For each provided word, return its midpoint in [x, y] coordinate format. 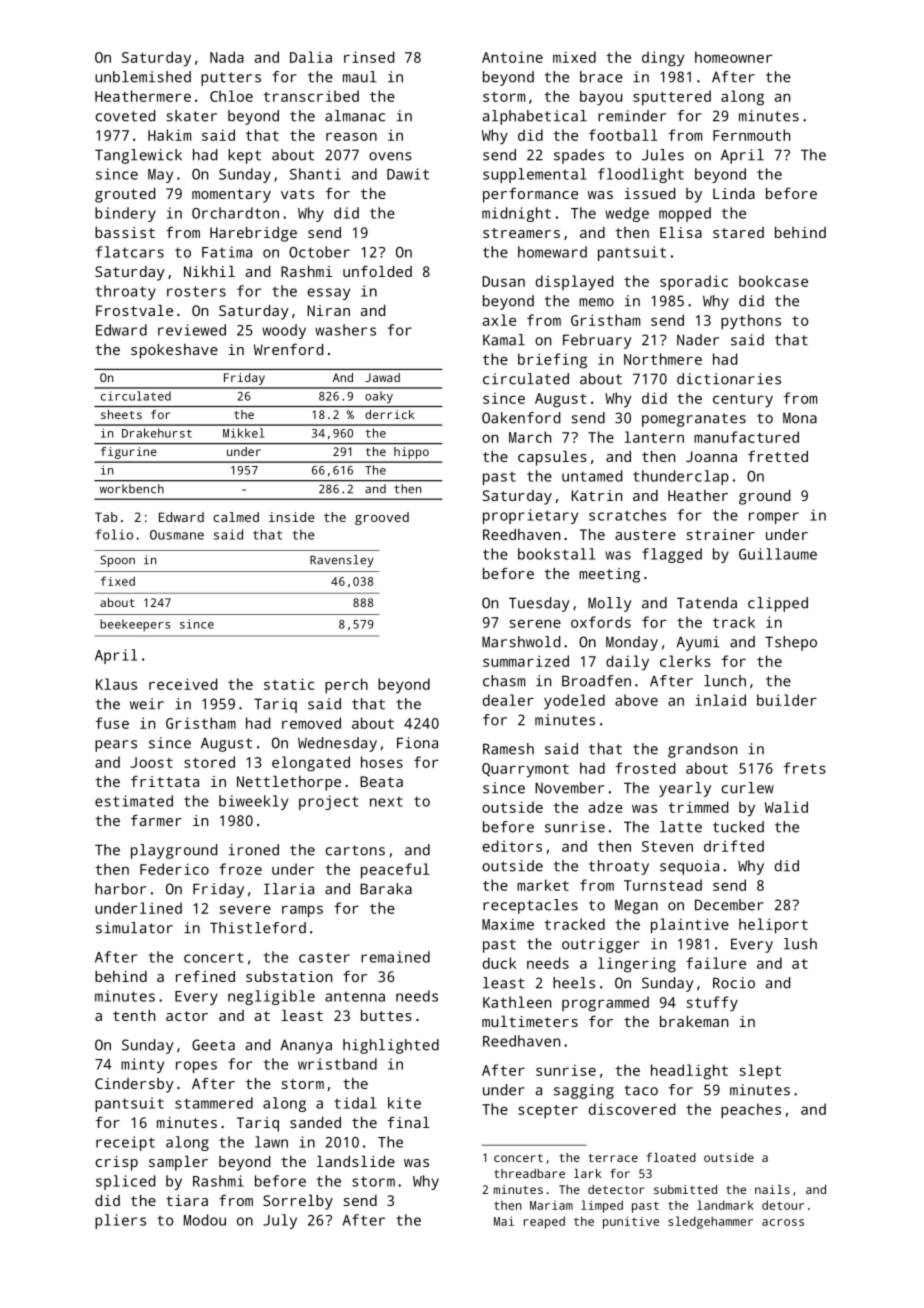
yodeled [574, 702]
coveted [125, 116]
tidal [355, 1103]
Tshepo [791, 643]
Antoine [512, 57]
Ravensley [342, 561]
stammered [214, 1103]
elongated [311, 764]
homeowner [733, 57]
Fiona [417, 743]
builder [787, 700]
